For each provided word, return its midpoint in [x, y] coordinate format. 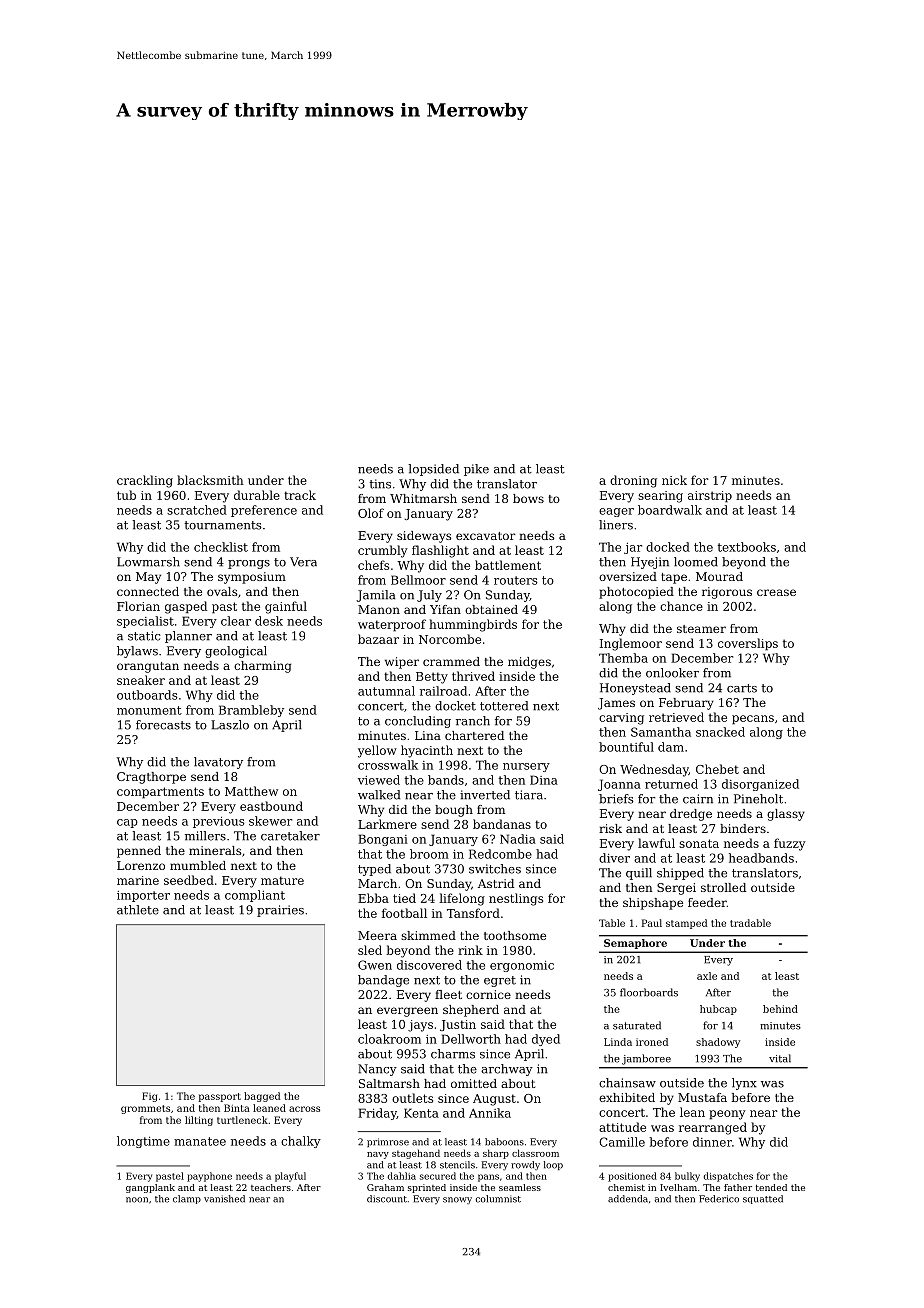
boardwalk [670, 510]
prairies [280, 911]
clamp [187, 1199]
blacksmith [210, 480]
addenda [628, 1199]
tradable [750, 923]
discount [387, 1199]
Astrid [496, 883]
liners [616, 525]
